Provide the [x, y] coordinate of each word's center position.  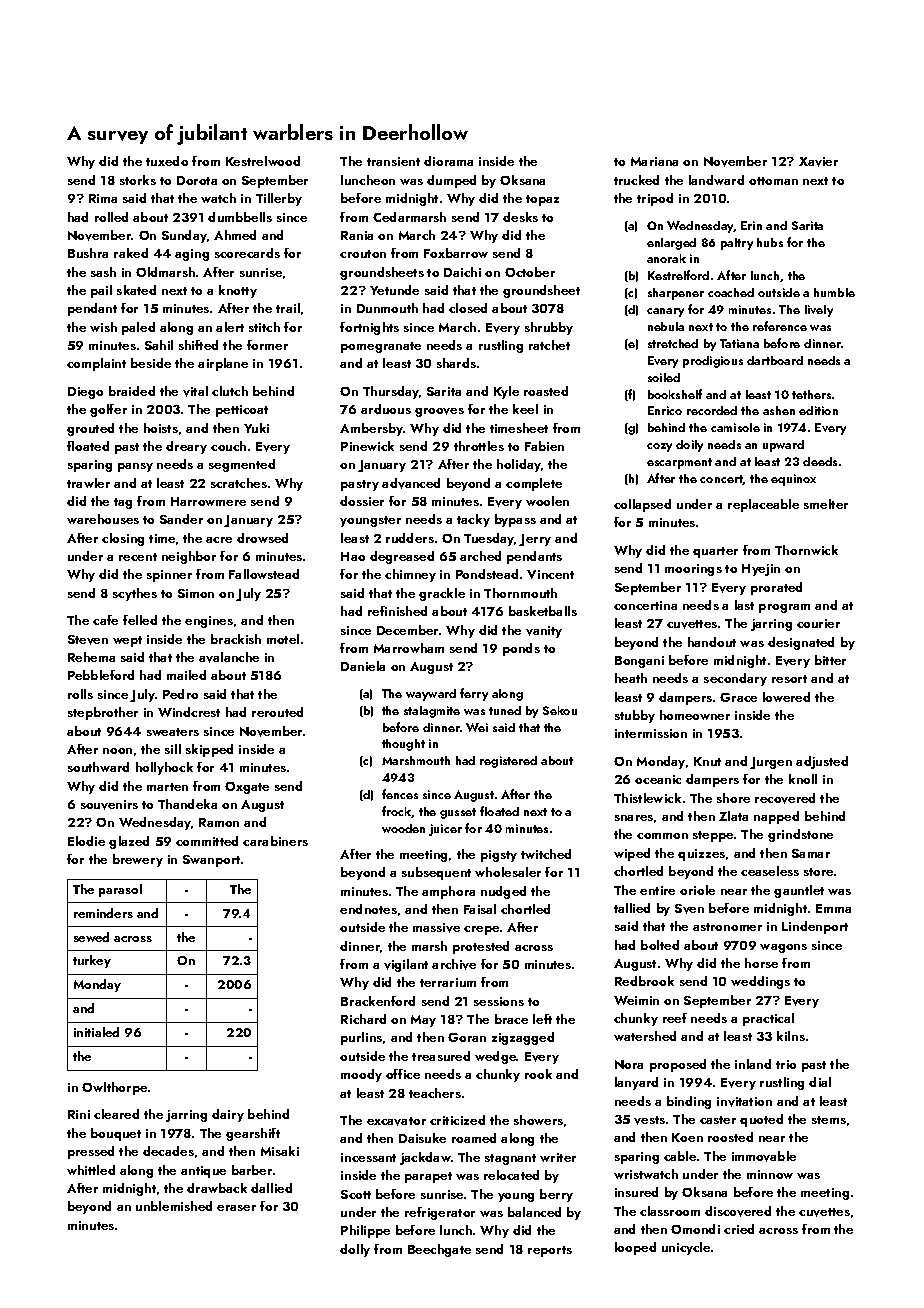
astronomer [727, 927]
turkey [92, 961]
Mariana [654, 161]
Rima [103, 198]
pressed [91, 1152]
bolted [660, 945]
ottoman [773, 181]
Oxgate [247, 788]
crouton [363, 254]
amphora [448, 892]
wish [103, 327]
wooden [403, 828]
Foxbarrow [456, 253]
